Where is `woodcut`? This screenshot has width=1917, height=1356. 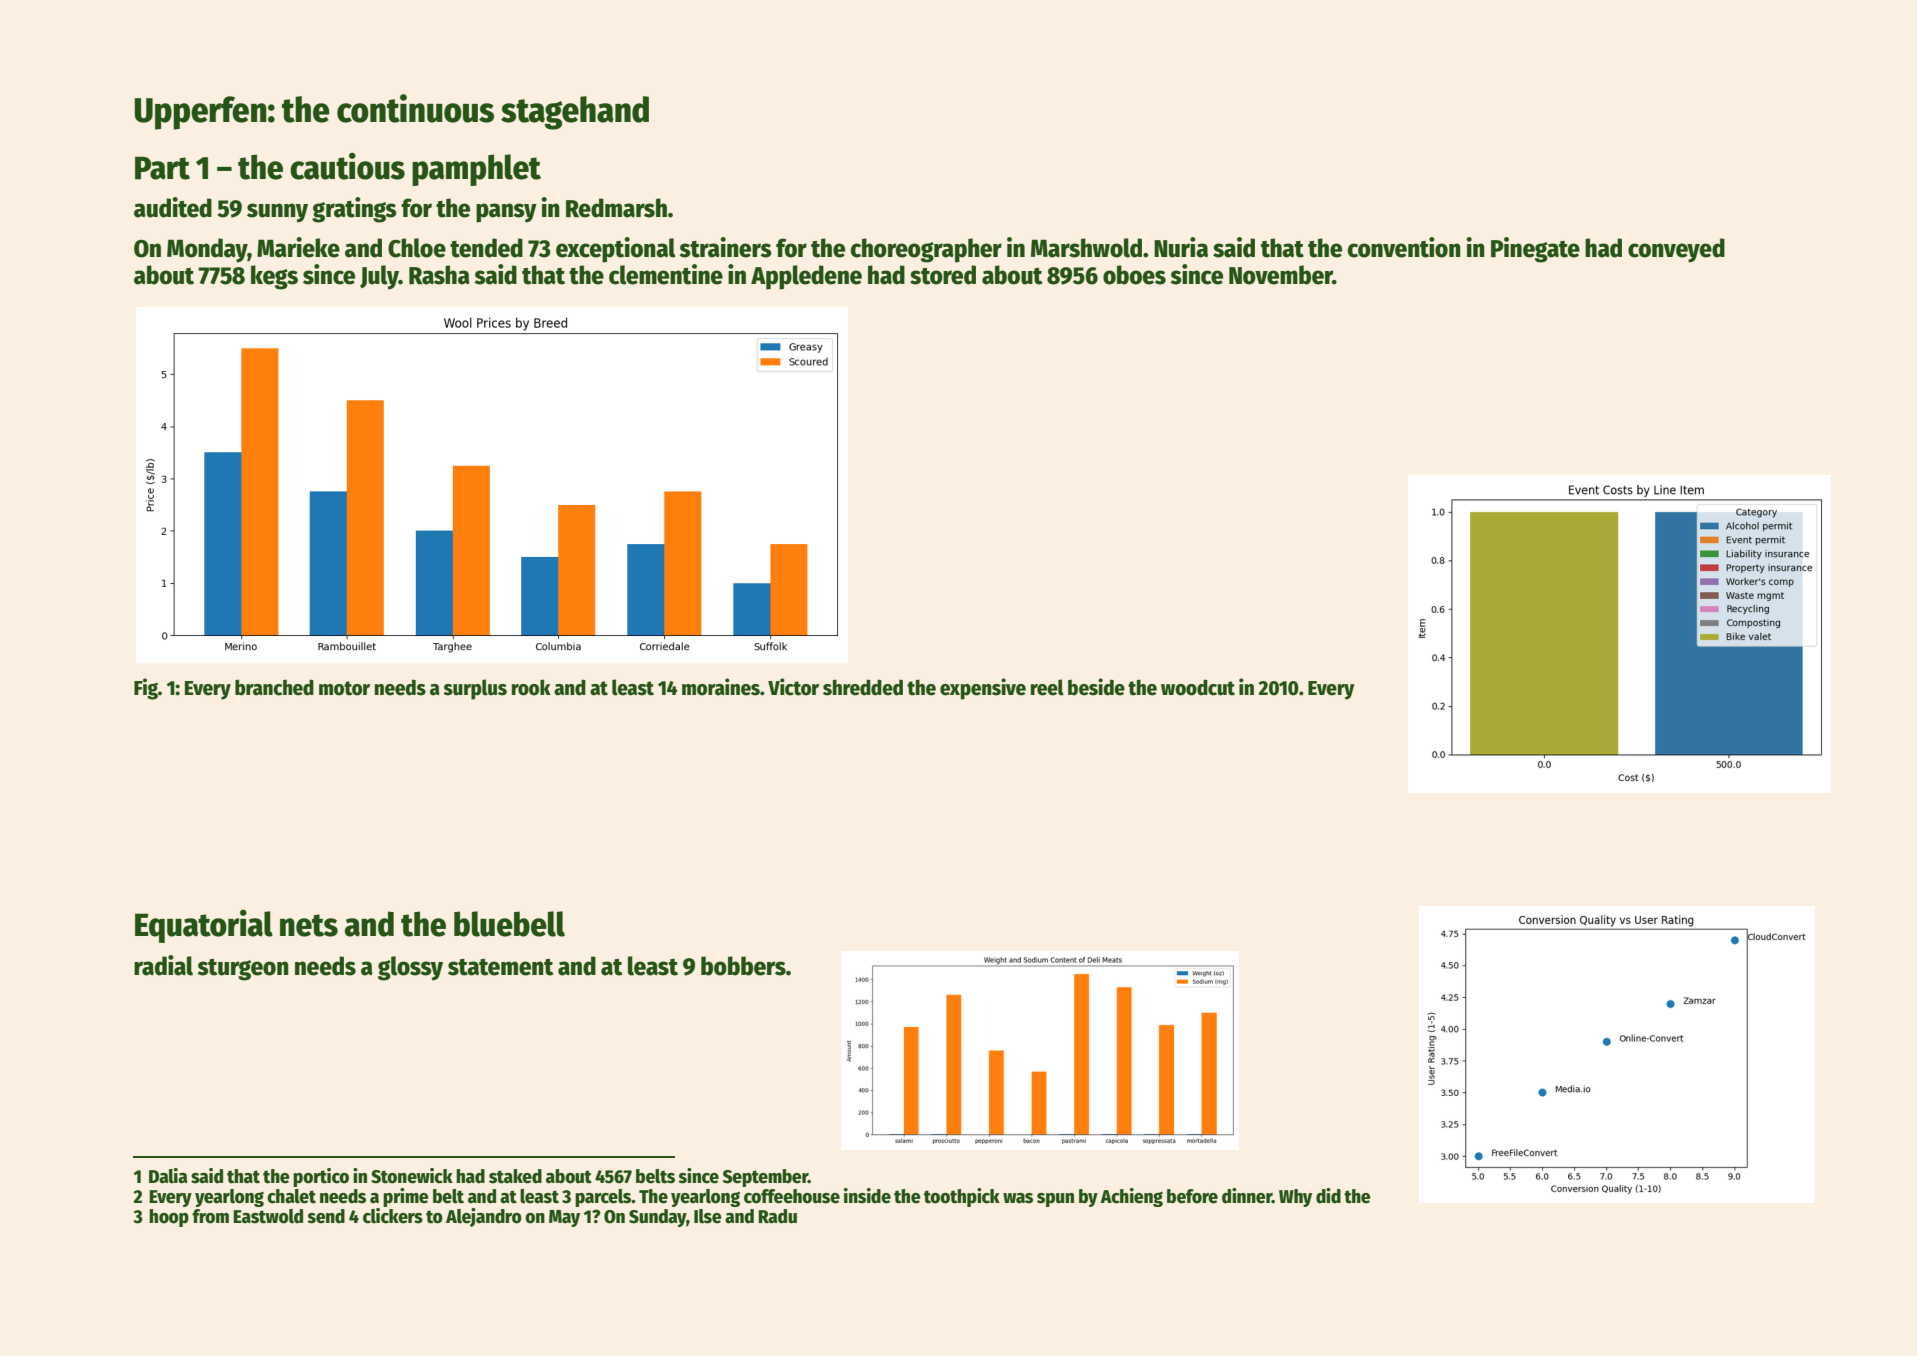 woodcut is located at coordinates (1198, 687).
